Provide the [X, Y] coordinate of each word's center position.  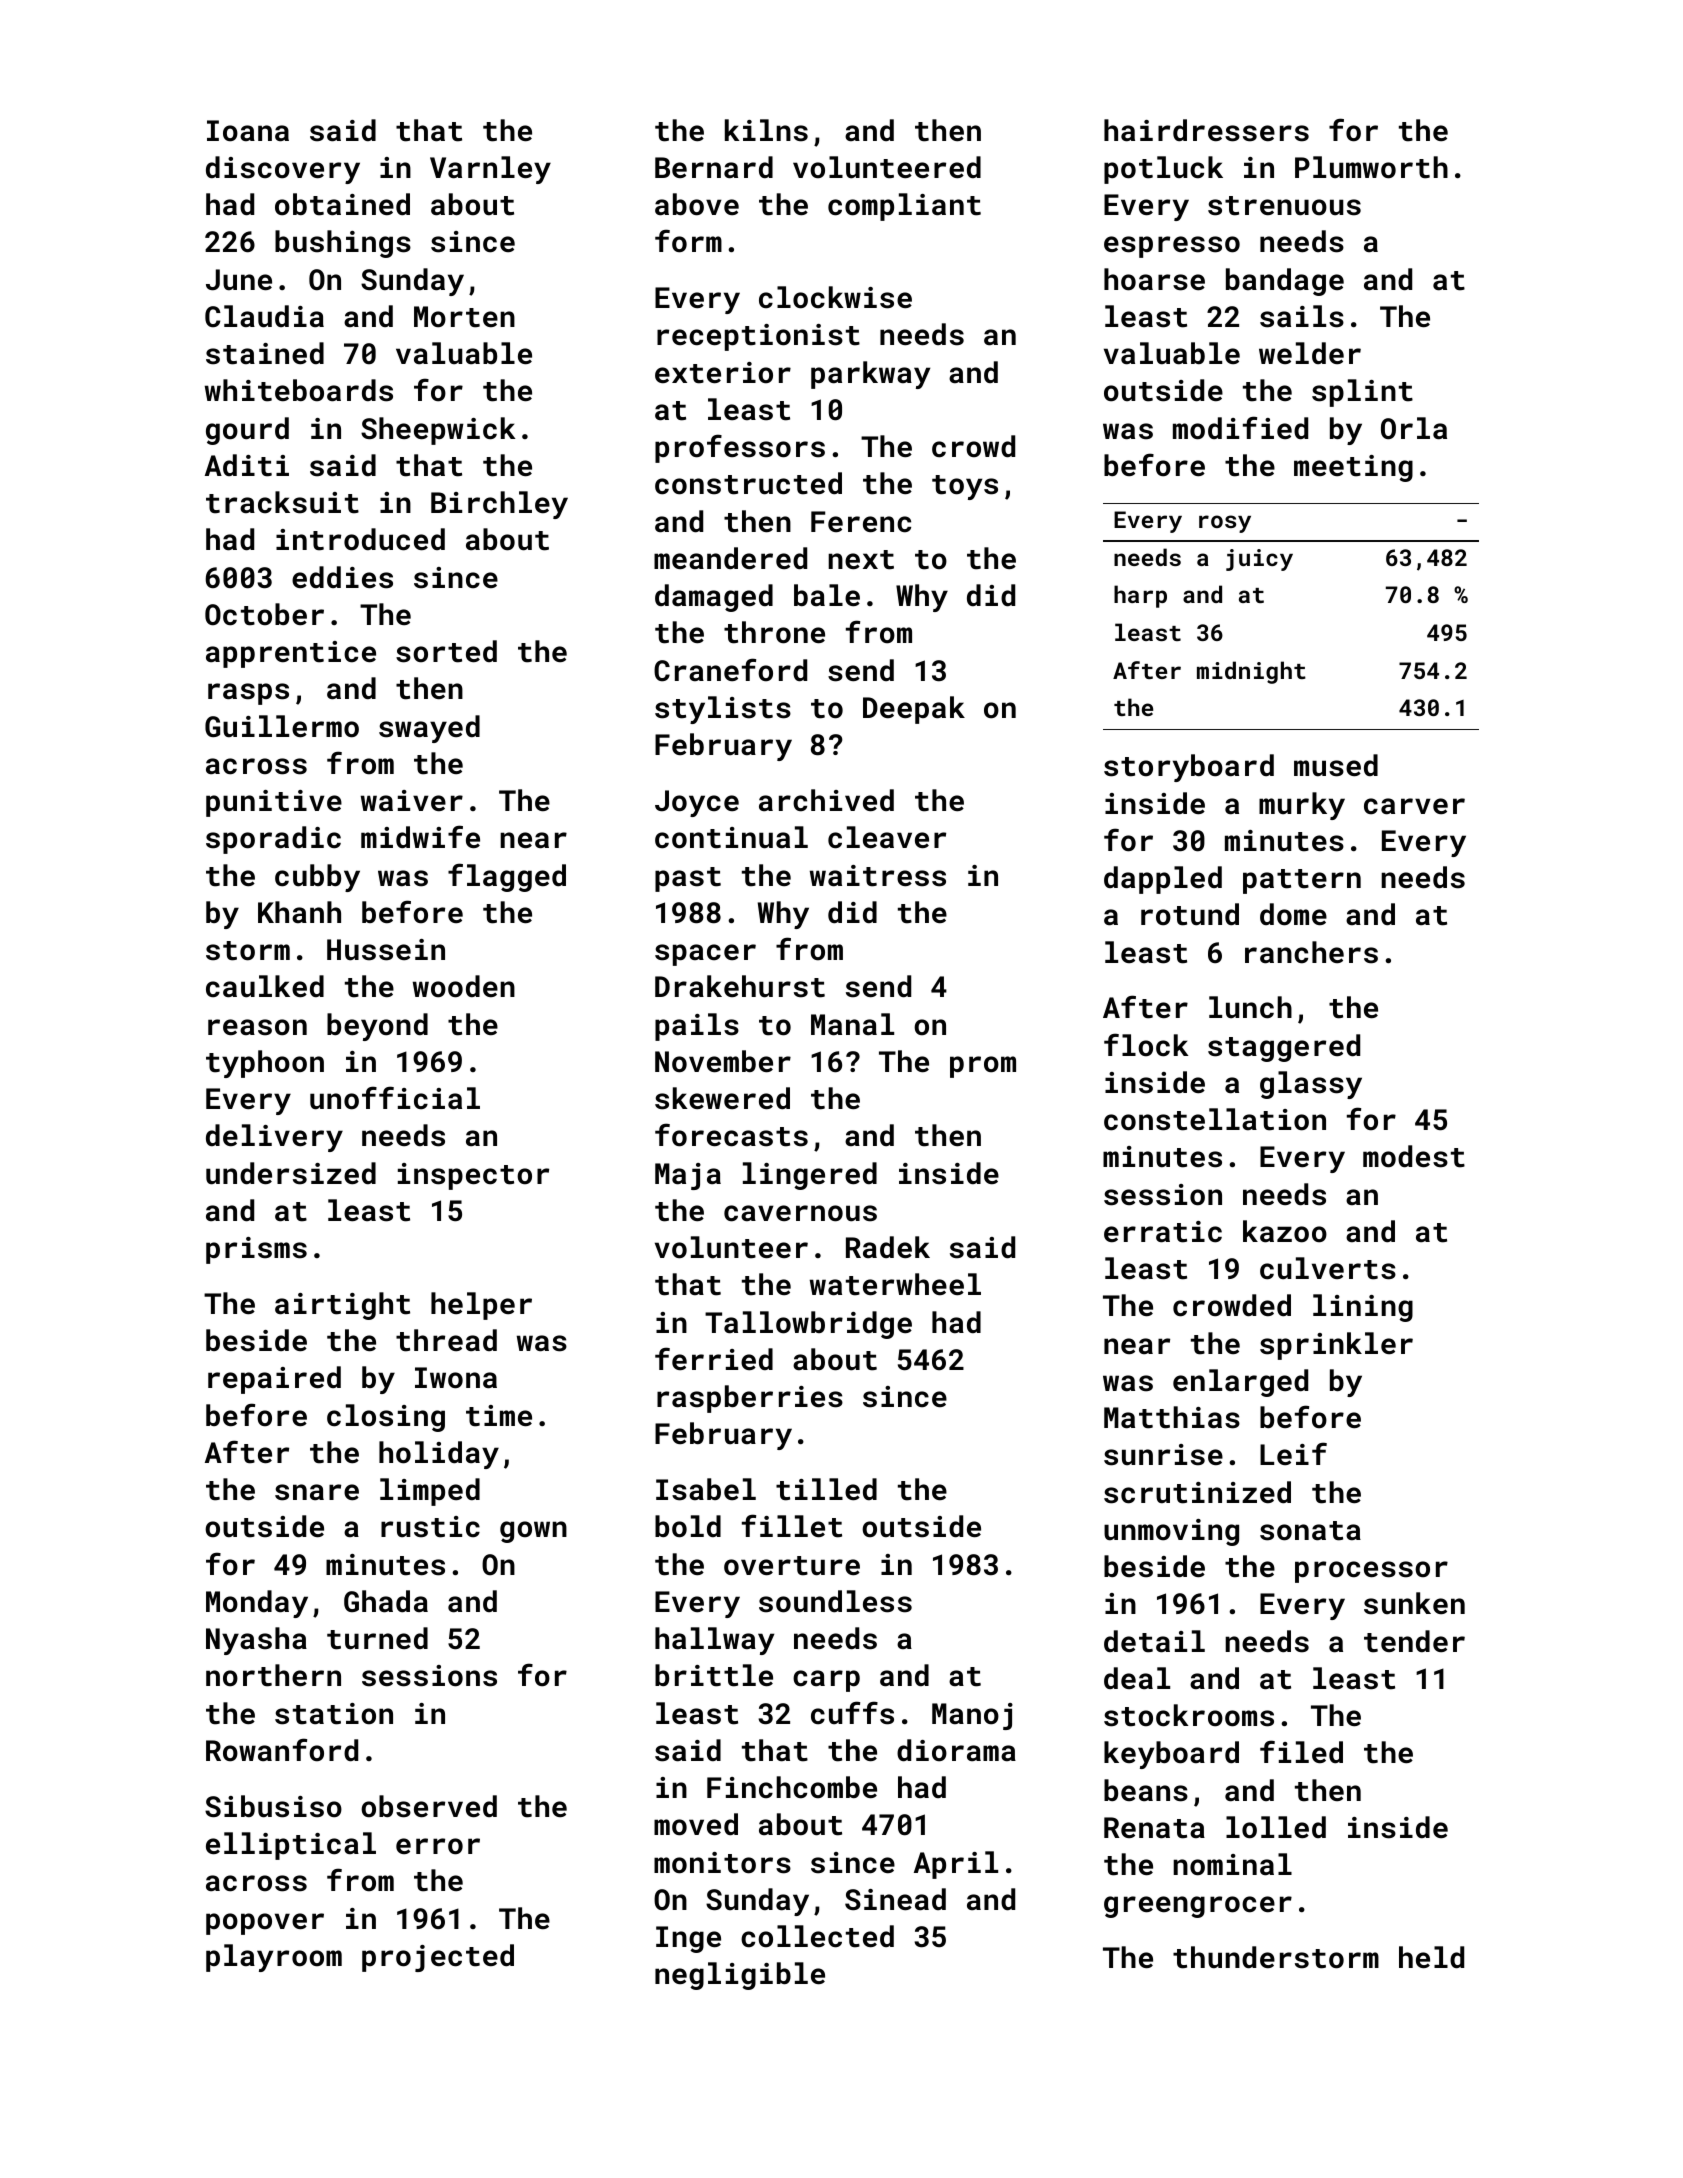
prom [983, 1067]
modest [1414, 1156]
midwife [420, 837]
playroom [274, 1958]
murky [1302, 806]
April [956, 1865]
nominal [1232, 1864]
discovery [283, 170]
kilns [766, 130]
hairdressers [1206, 130]
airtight [342, 1306]
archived [826, 800]
